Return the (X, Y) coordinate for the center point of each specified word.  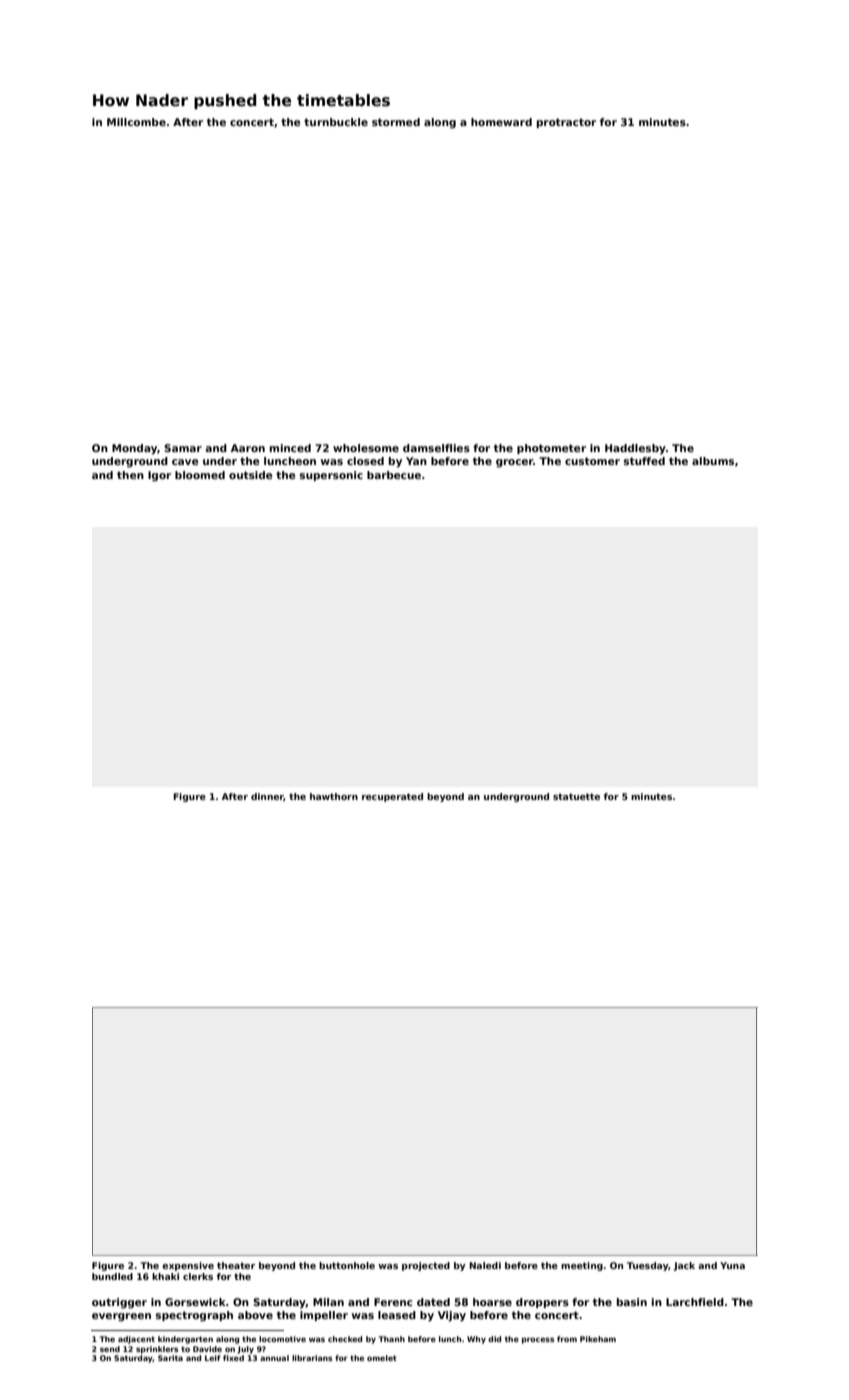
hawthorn (334, 796)
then (130, 475)
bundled (112, 1276)
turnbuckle (336, 122)
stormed (396, 122)
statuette (576, 796)
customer (592, 461)
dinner (267, 797)
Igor (159, 476)
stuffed (644, 461)
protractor (566, 123)
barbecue (394, 475)
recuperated (392, 797)
